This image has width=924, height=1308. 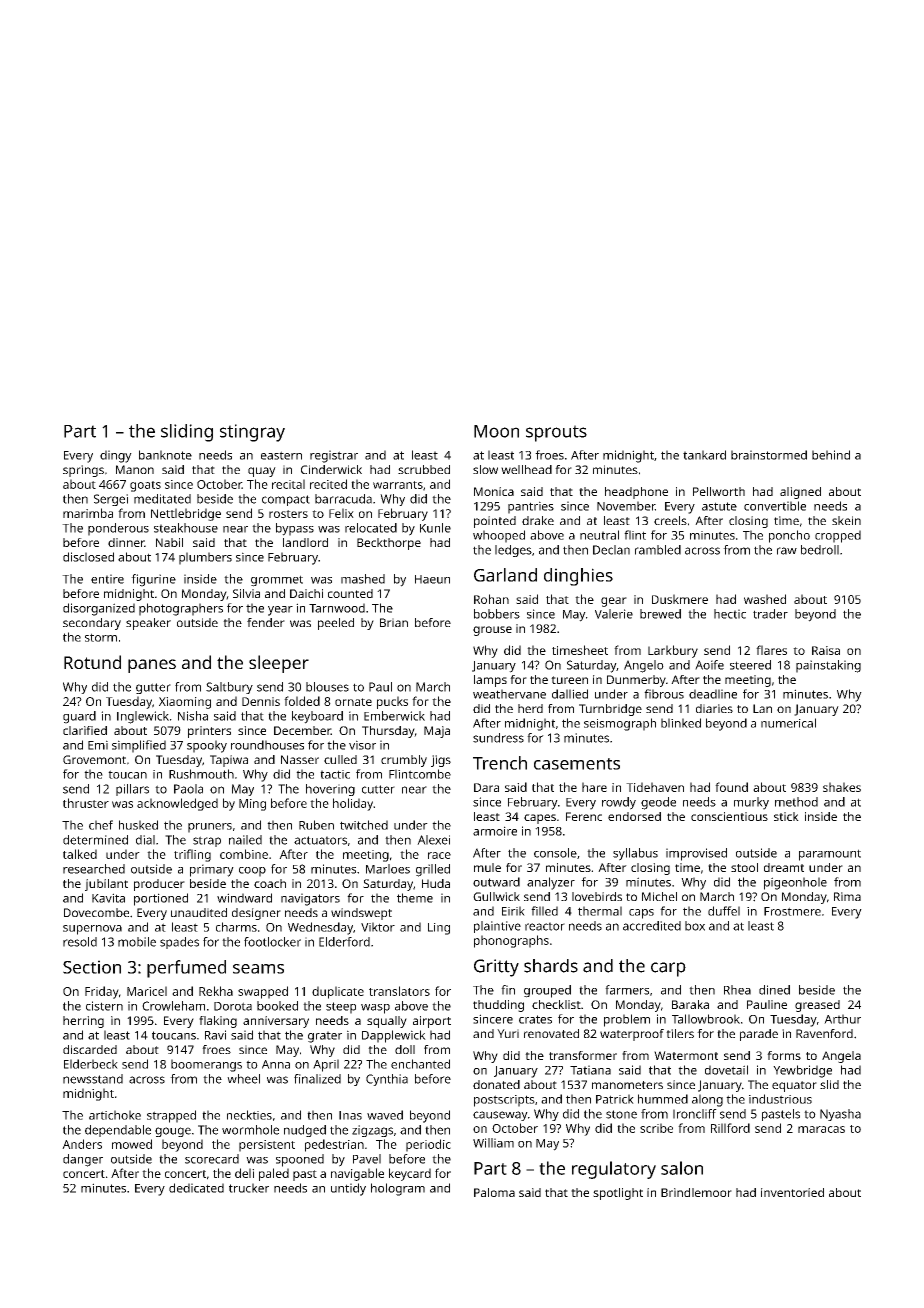 What do you see at coordinates (499, 536) in the image?
I see `whooped` at bounding box center [499, 536].
